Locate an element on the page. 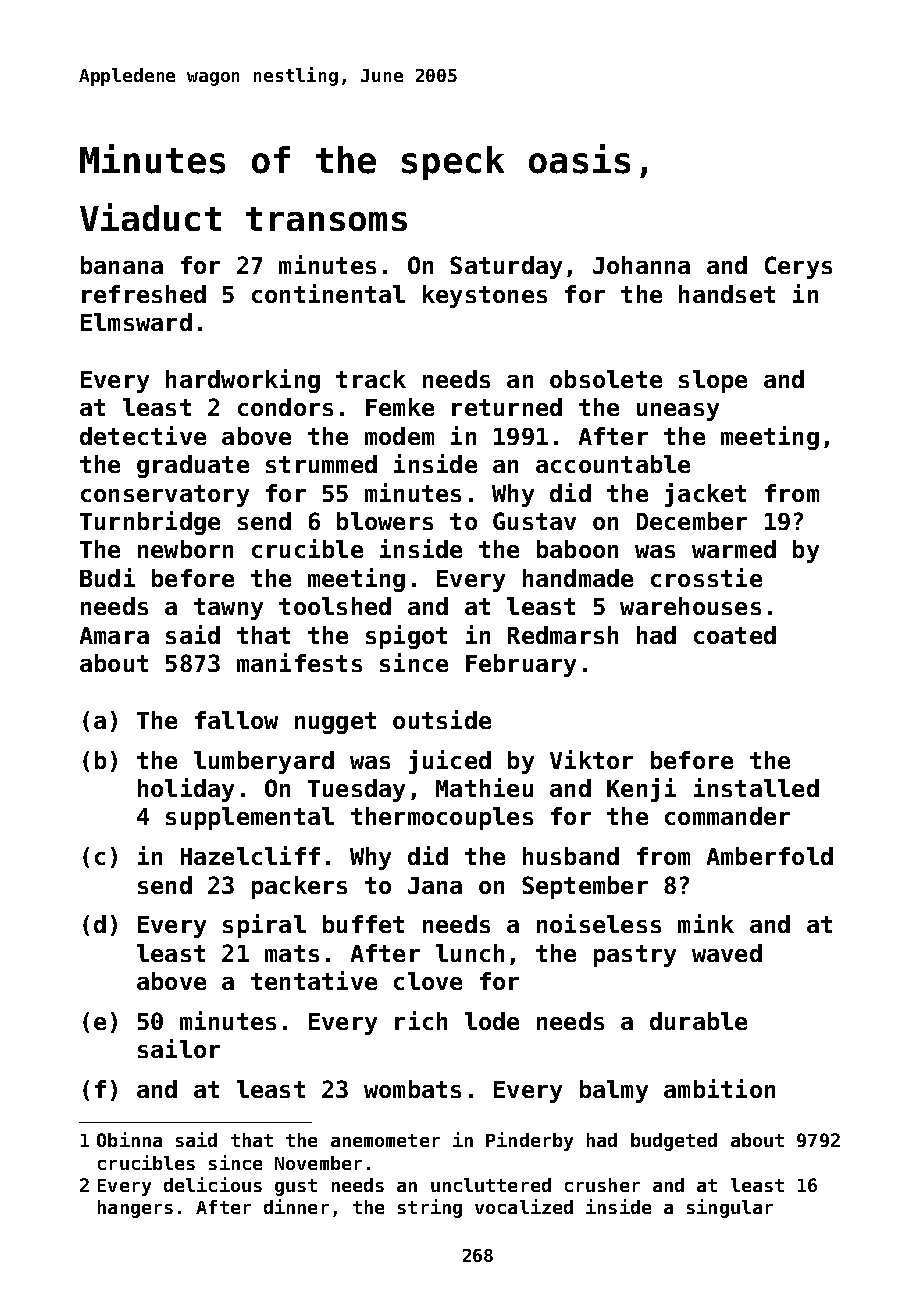 This page has width=924, height=1311. slope is located at coordinates (713, 381).
